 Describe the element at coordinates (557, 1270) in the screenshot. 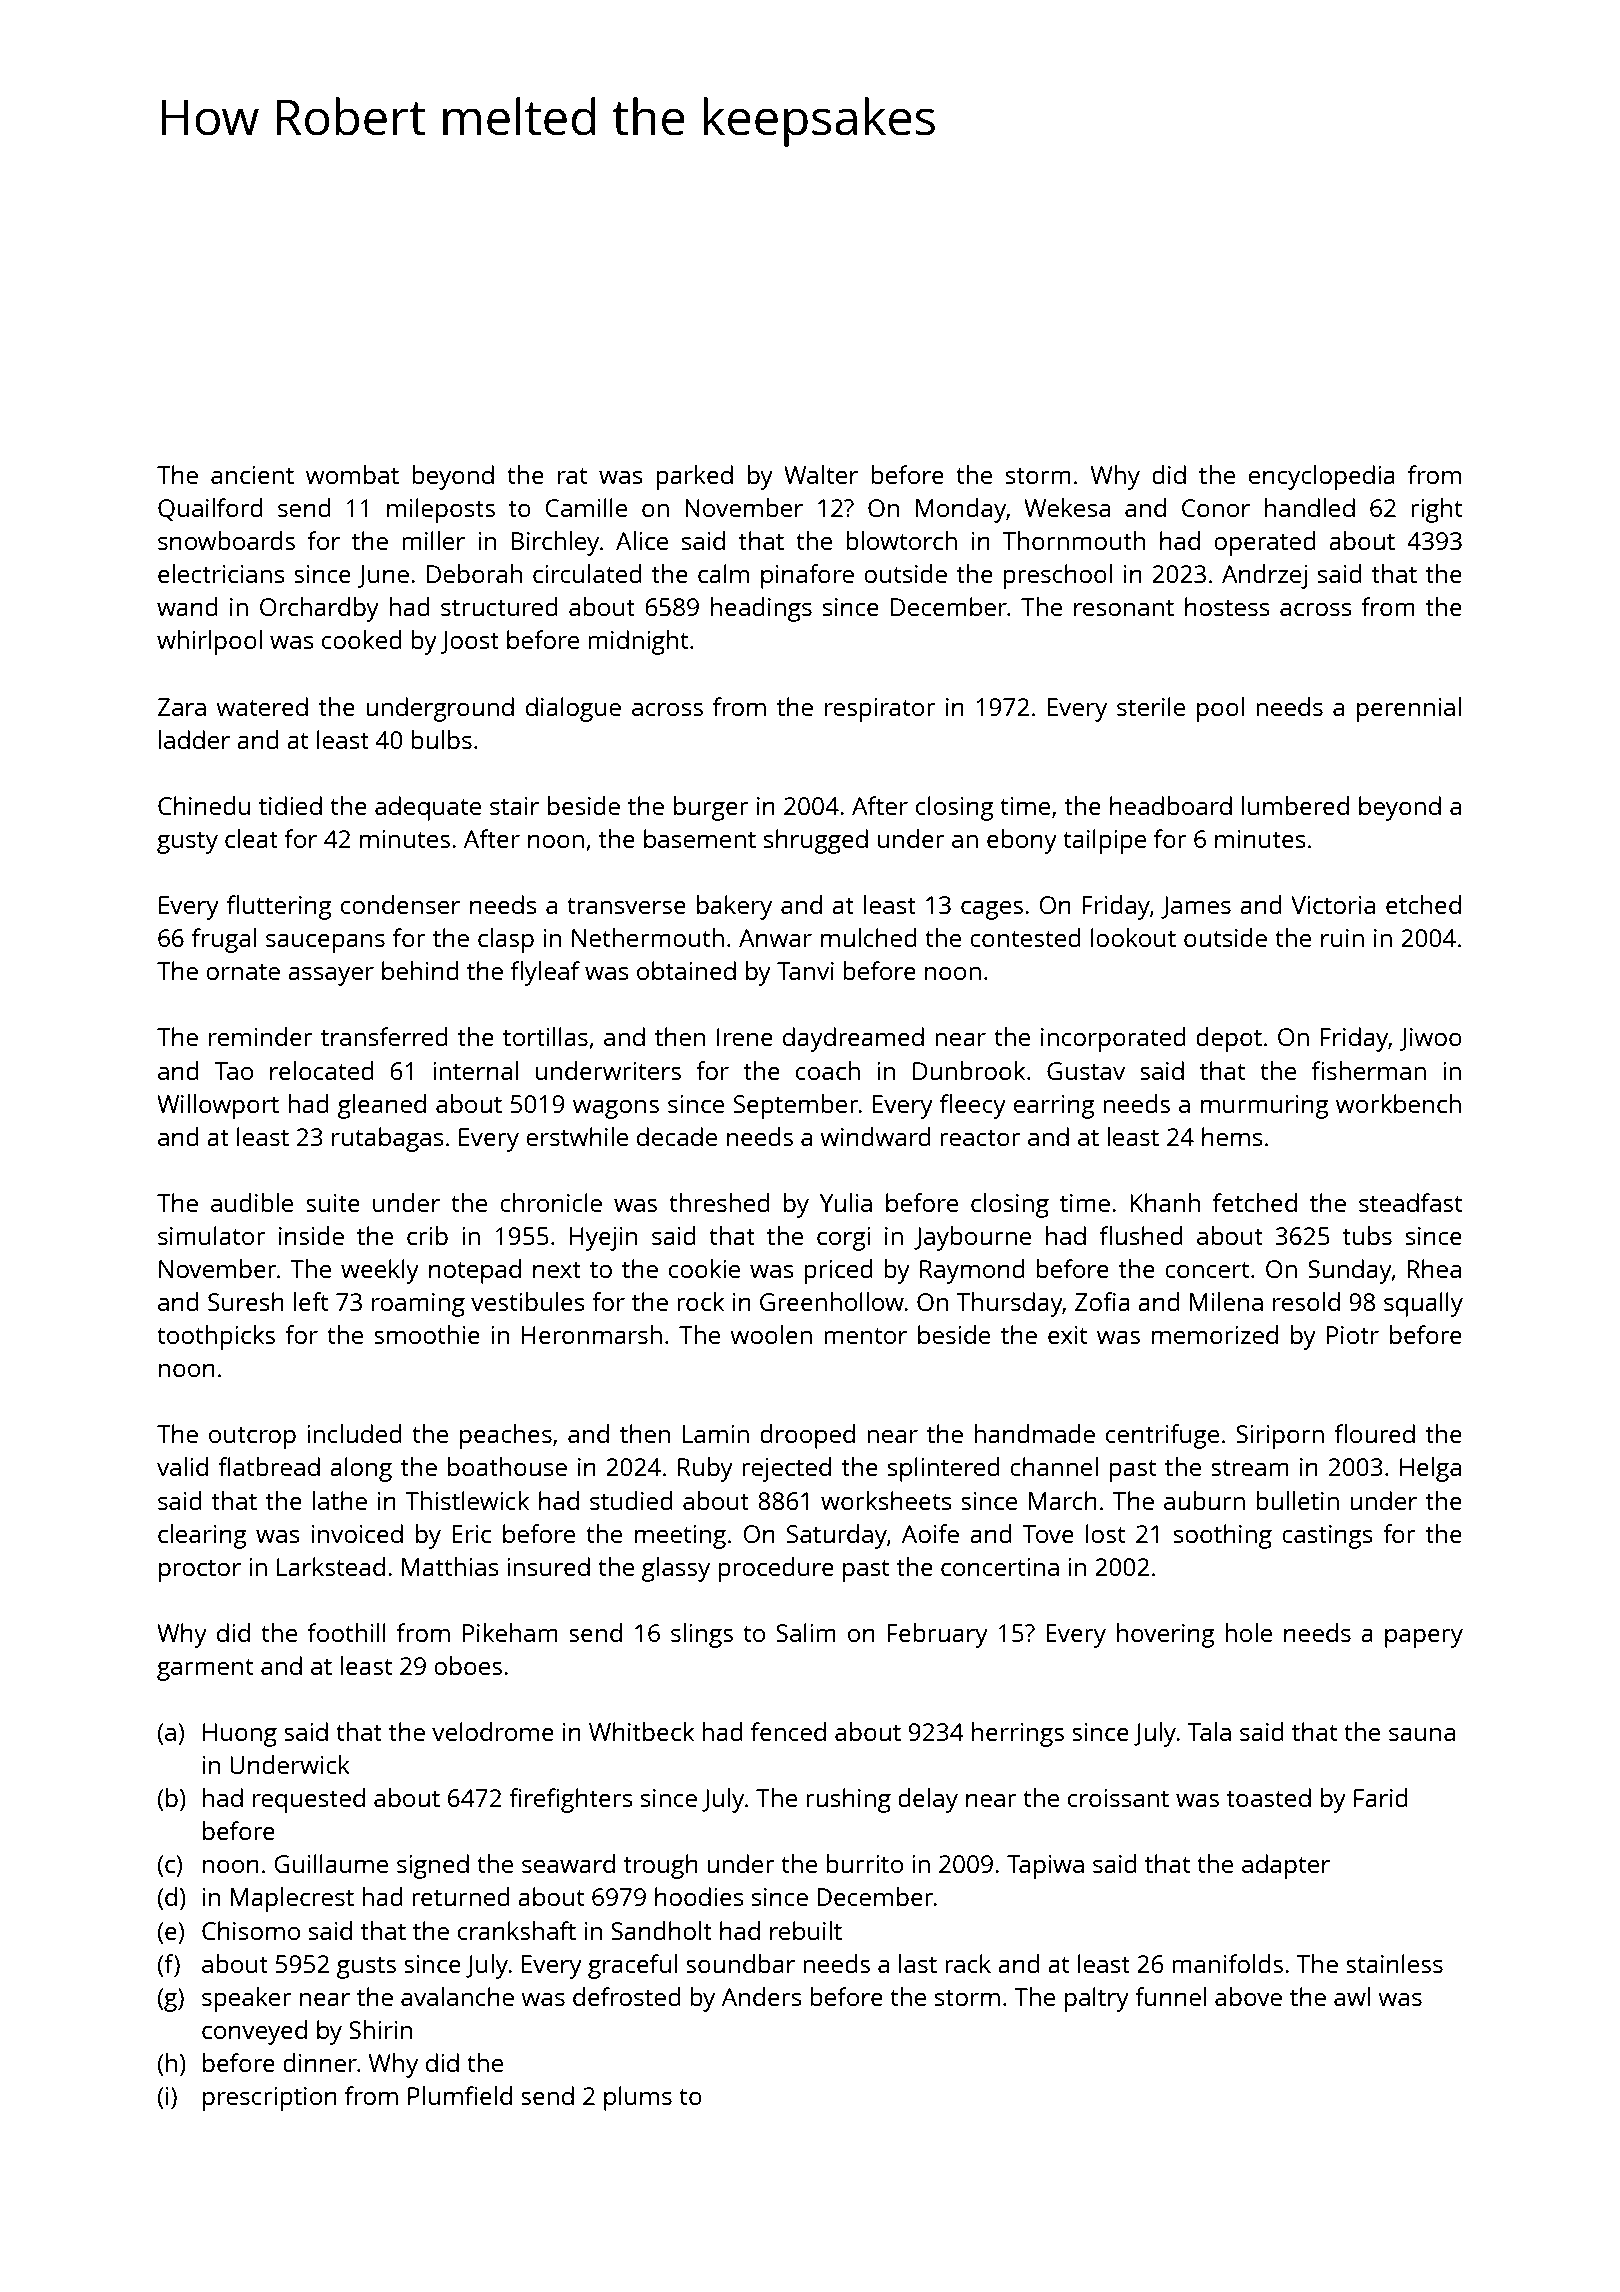

I see `next` at that location.
